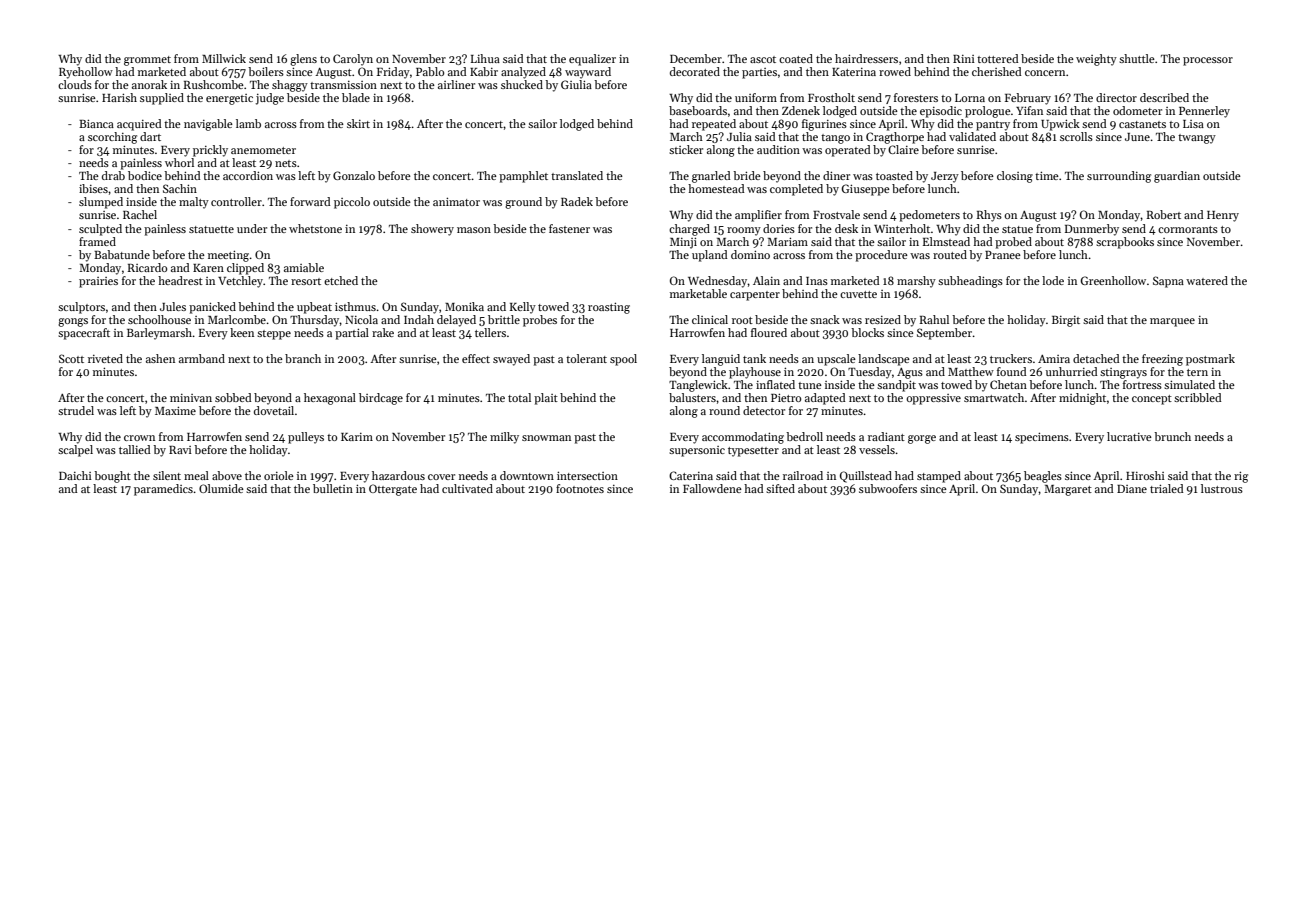 The height and width of the screenshot is (924, 1308). Describe the element at coordinates (721, 360) in the screenshot. I see `languid` at that location.
